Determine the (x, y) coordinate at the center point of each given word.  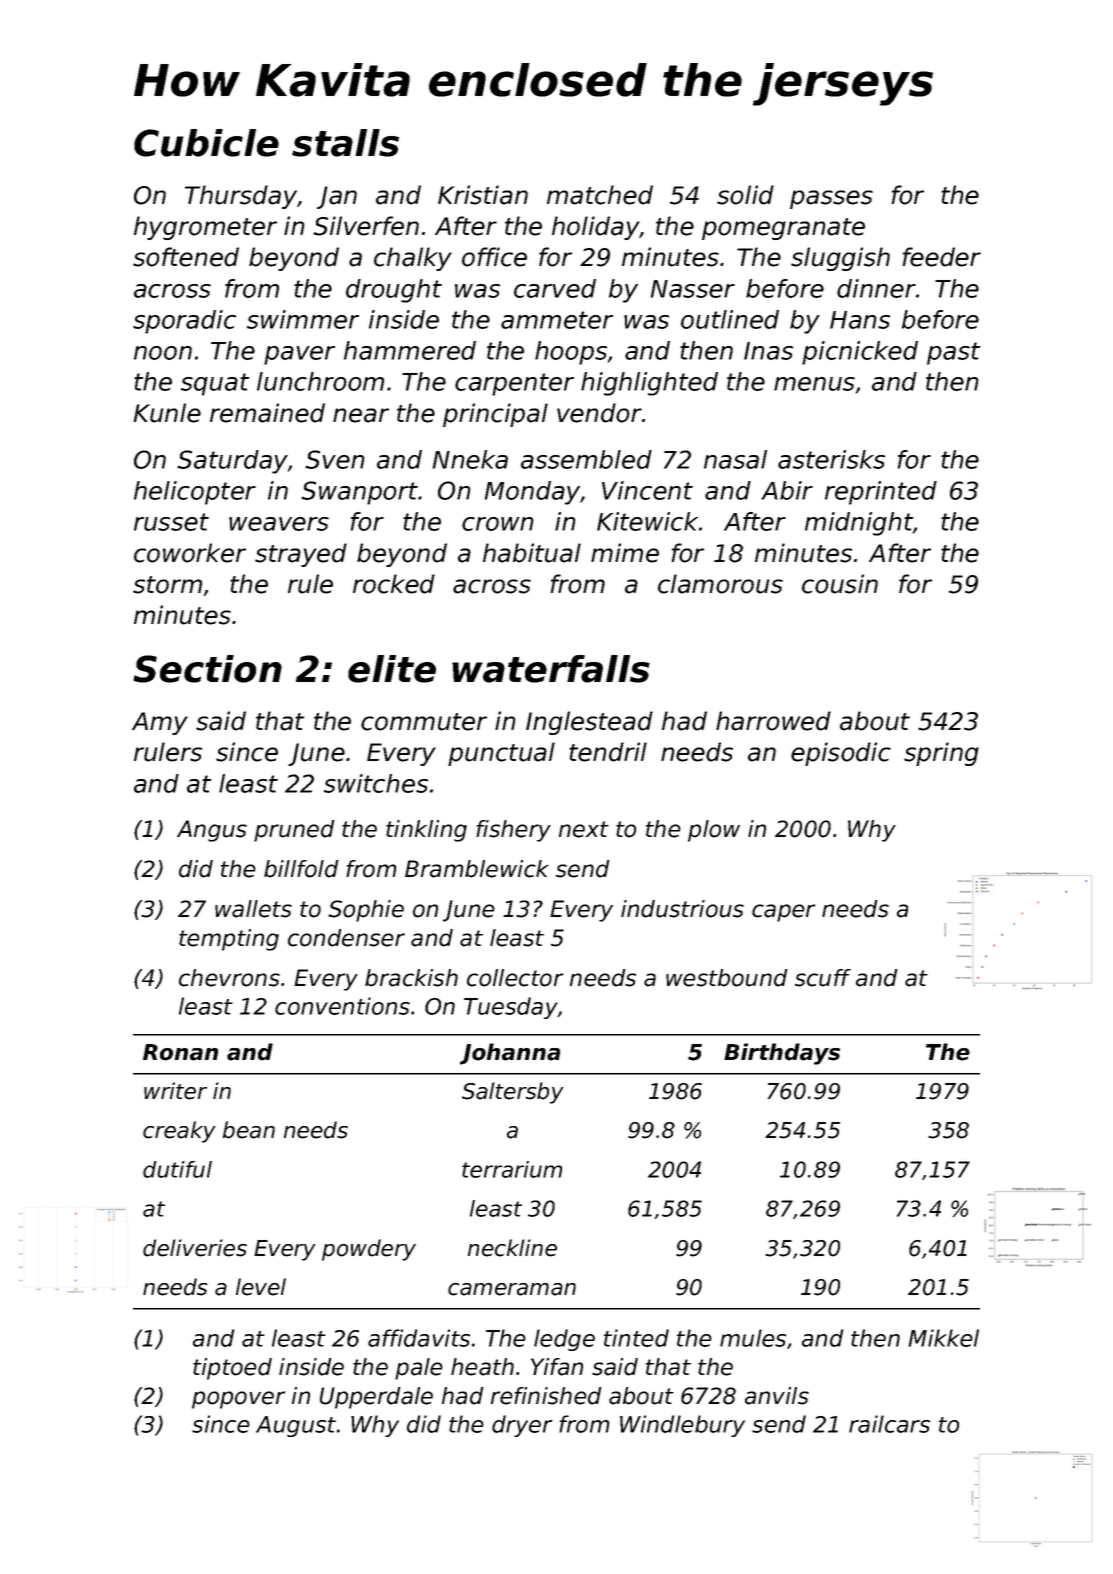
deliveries (195, 1248)
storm (167, 585)
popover (238, 1400)
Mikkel (943, 1338)
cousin (840, 584)
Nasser (693, 289)
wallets (253, 909)
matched (600, 195)
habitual (532, 553)
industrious (682, 909)
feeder (942, 257)
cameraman (512, 1289)
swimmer (303, 319)
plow (714, 831)
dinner (876, 288)
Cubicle (206, 143)
